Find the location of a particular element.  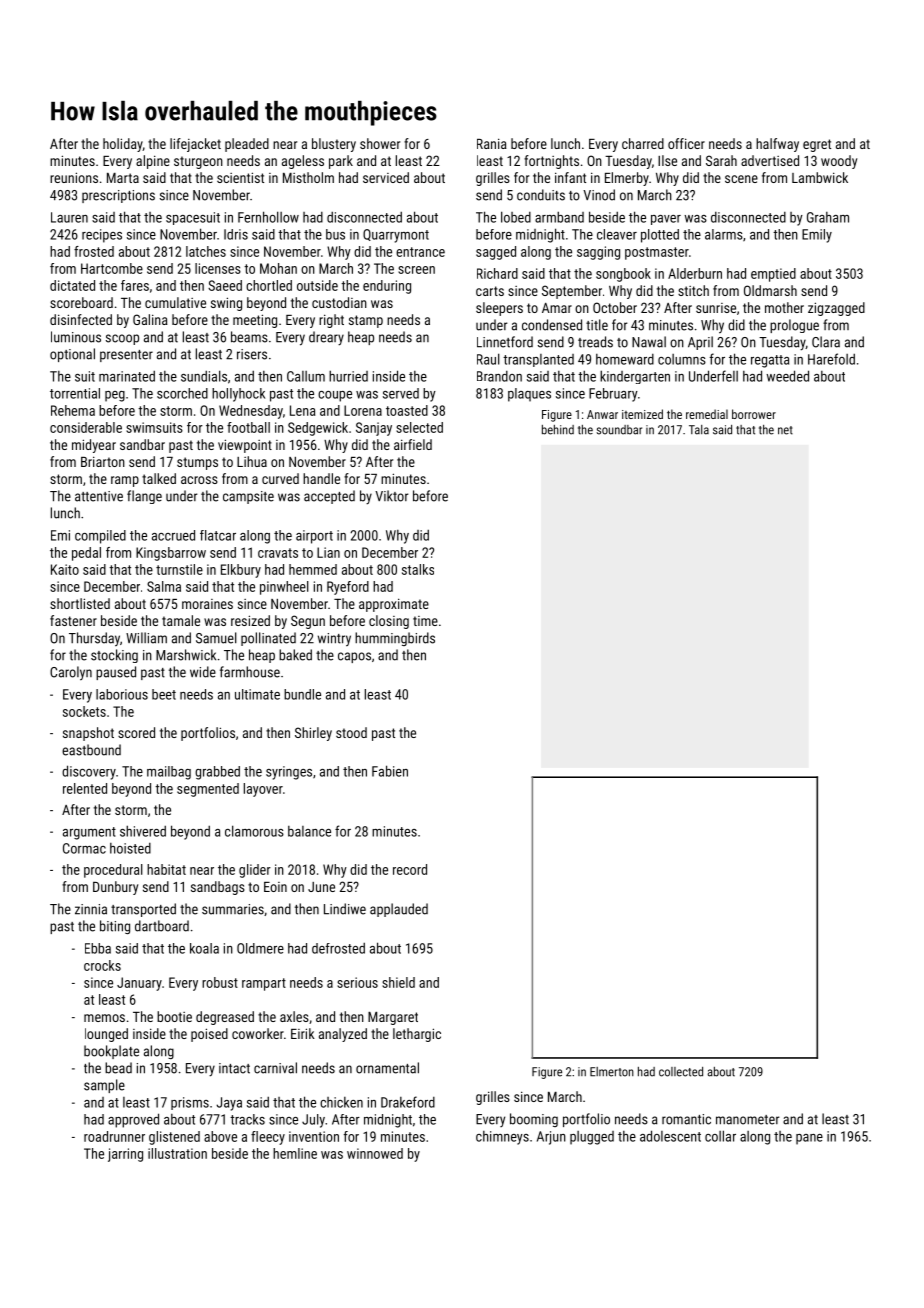

Kaito is located at coordinates (65, 569).
